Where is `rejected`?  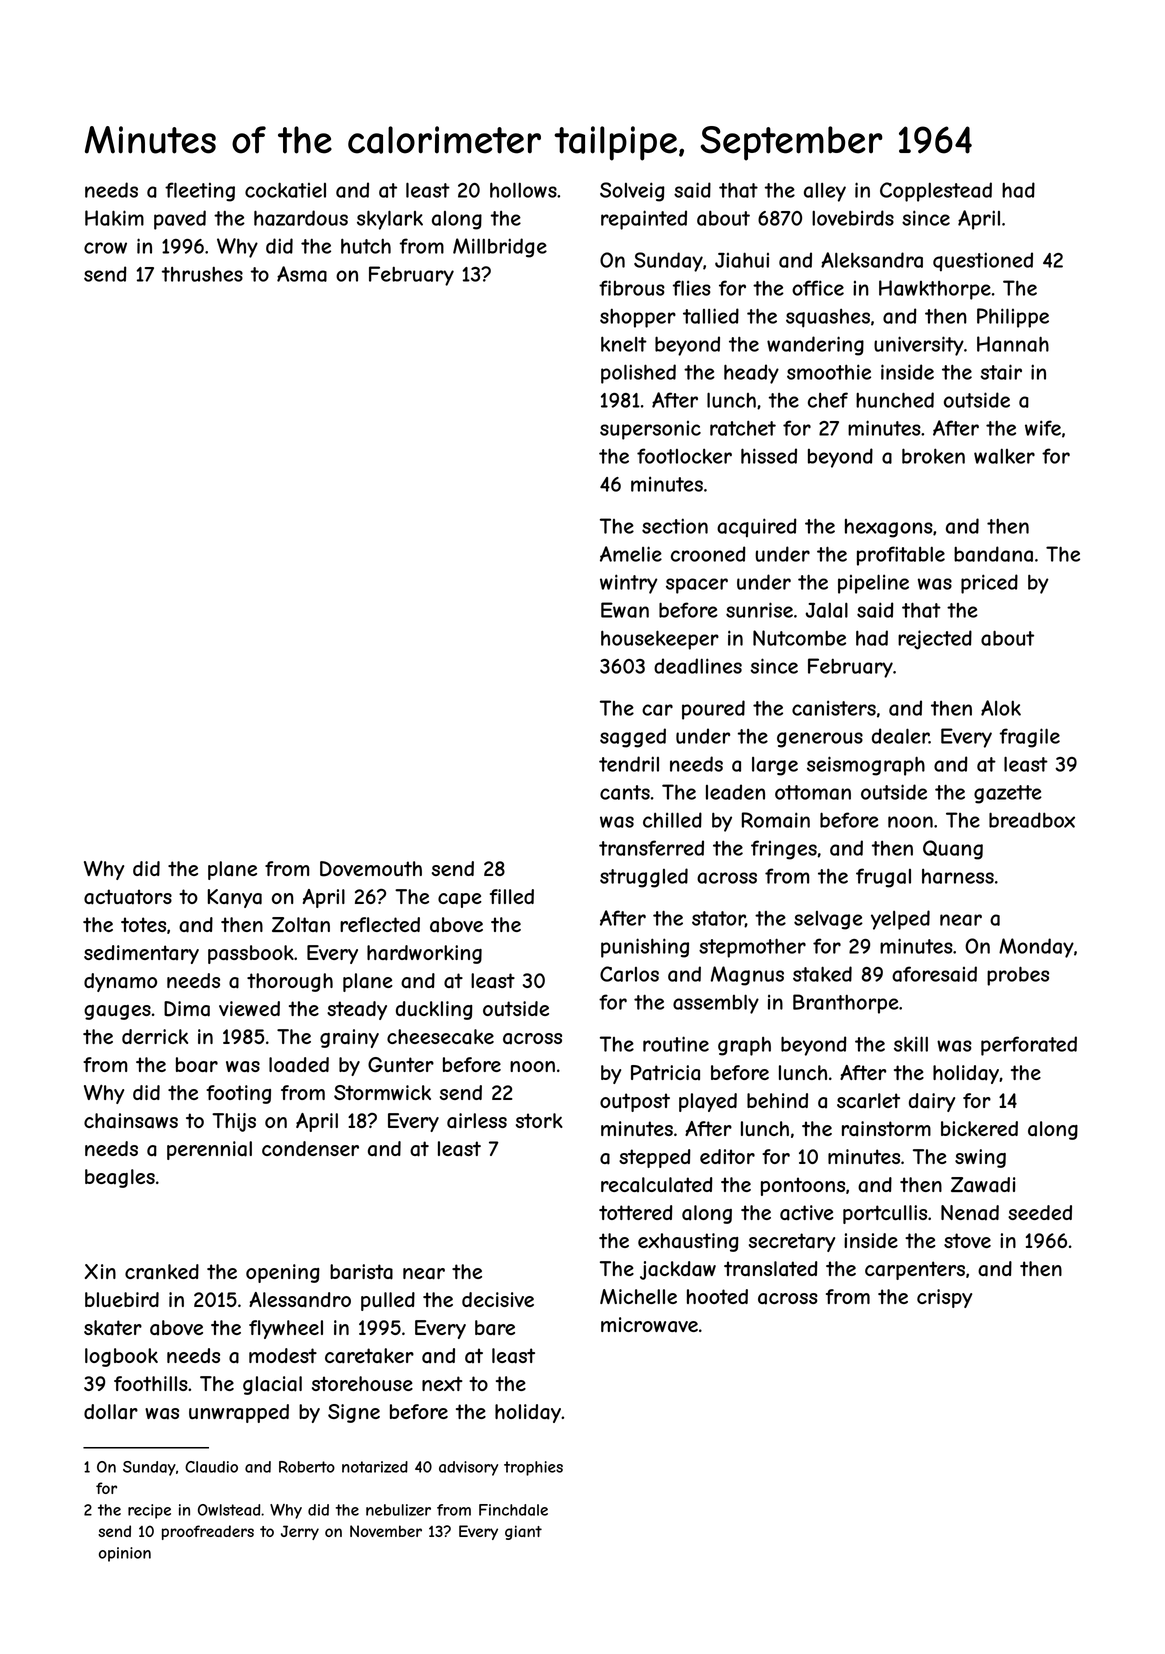
rejected is located at coordinates (935, 640).
